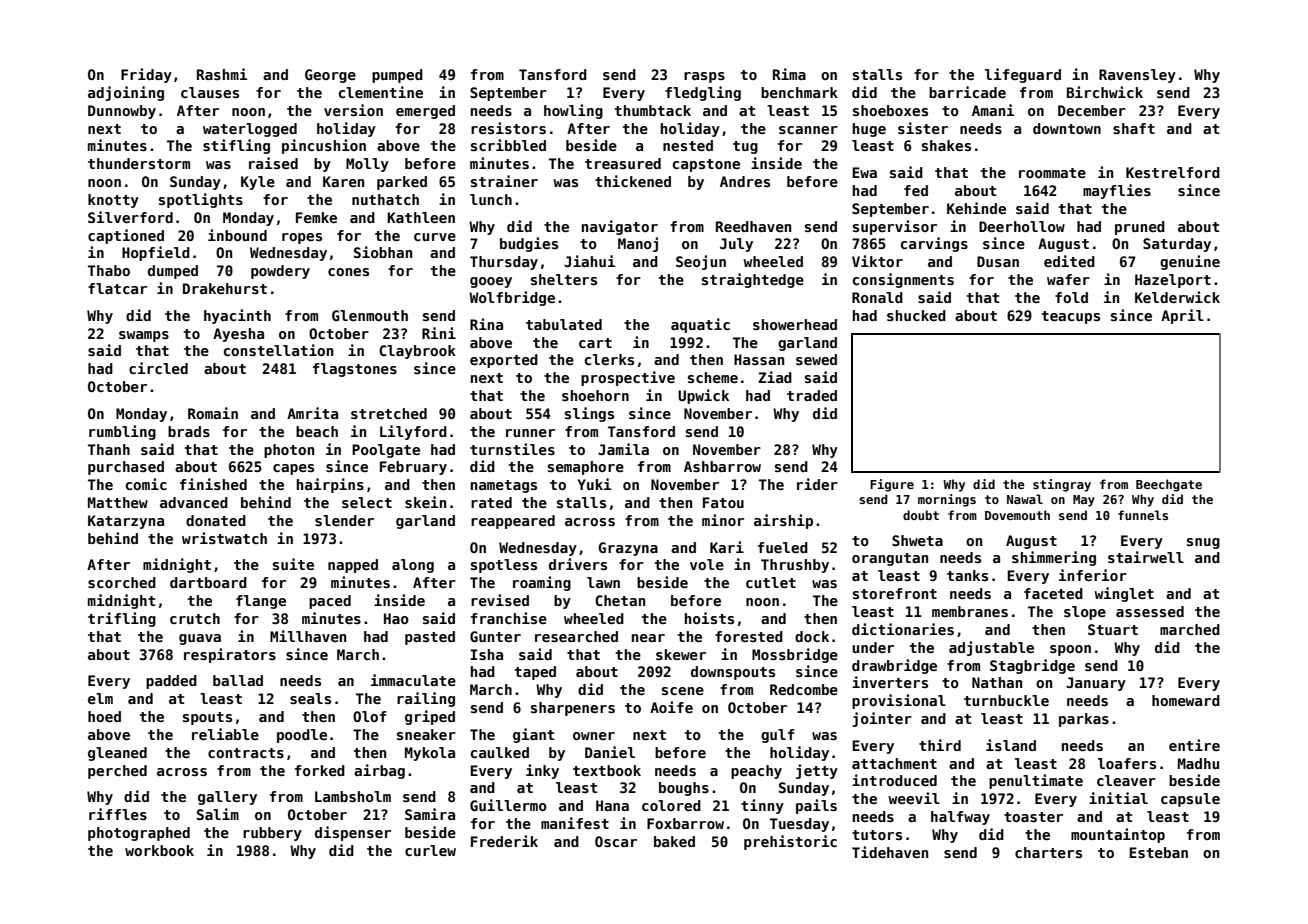  Describe the element at coordinates (272, 834) in the screenshot. I see `rubbery` at that location.
